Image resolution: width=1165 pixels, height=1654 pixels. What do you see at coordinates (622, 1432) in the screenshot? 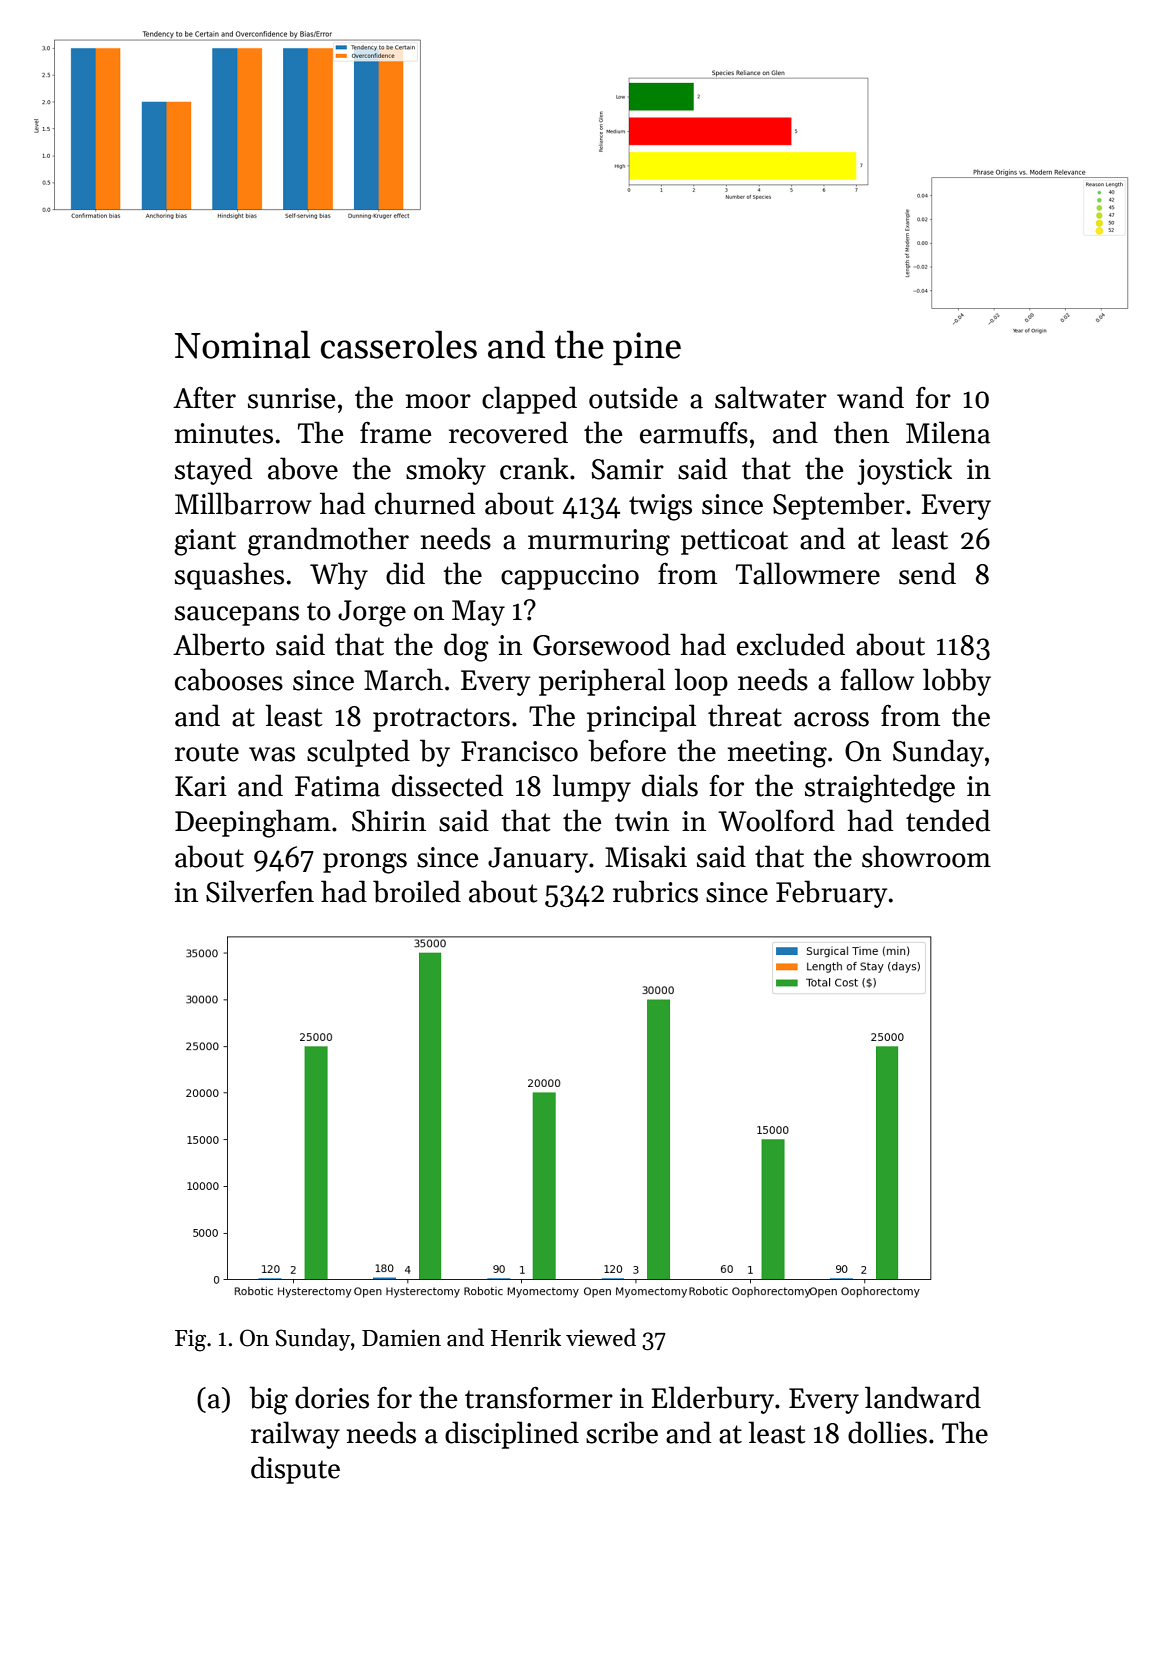
I see `scribe` at bounding box center [622, 1432].
